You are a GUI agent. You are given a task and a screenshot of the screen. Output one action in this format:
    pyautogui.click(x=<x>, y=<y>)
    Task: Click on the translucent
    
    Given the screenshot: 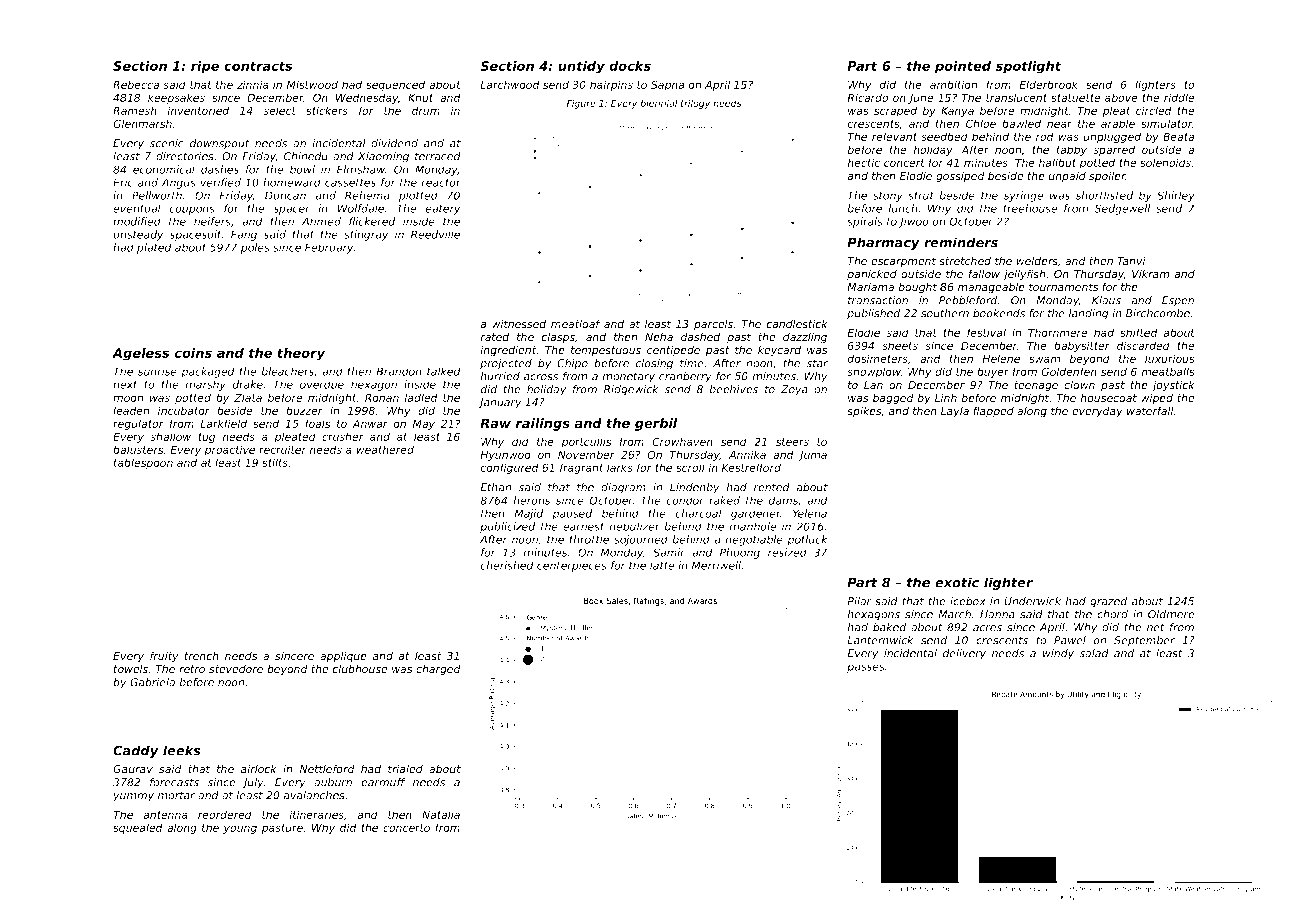 What is the action you would take?
    pyautogui.click(x=1016, y=97)
